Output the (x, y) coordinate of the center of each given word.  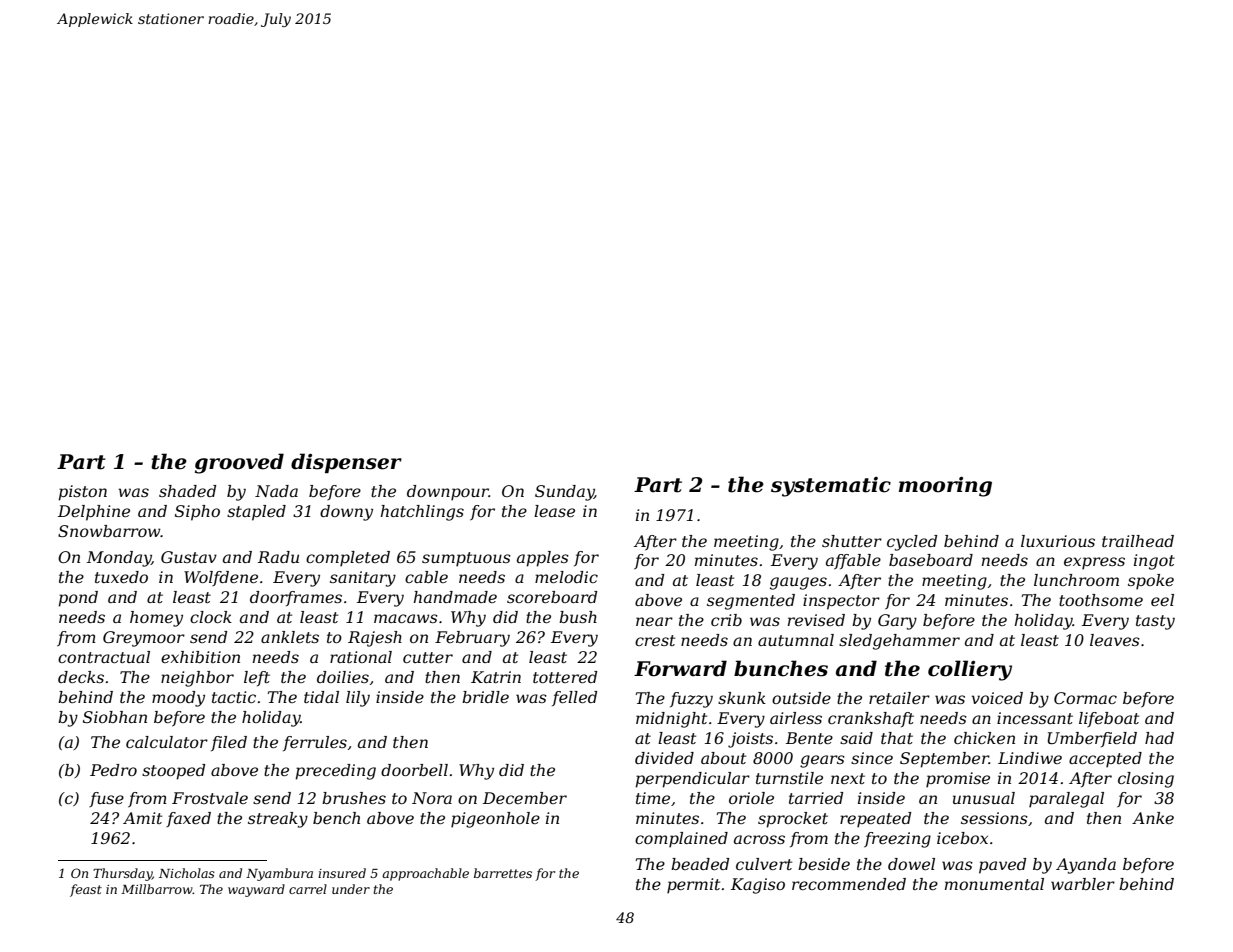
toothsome (1101, 600)
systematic (831, 487)
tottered (565, 677)
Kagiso (758, 886)
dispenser (346, 463)
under (351, 889)
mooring (945, 487)
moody (178, 699)
